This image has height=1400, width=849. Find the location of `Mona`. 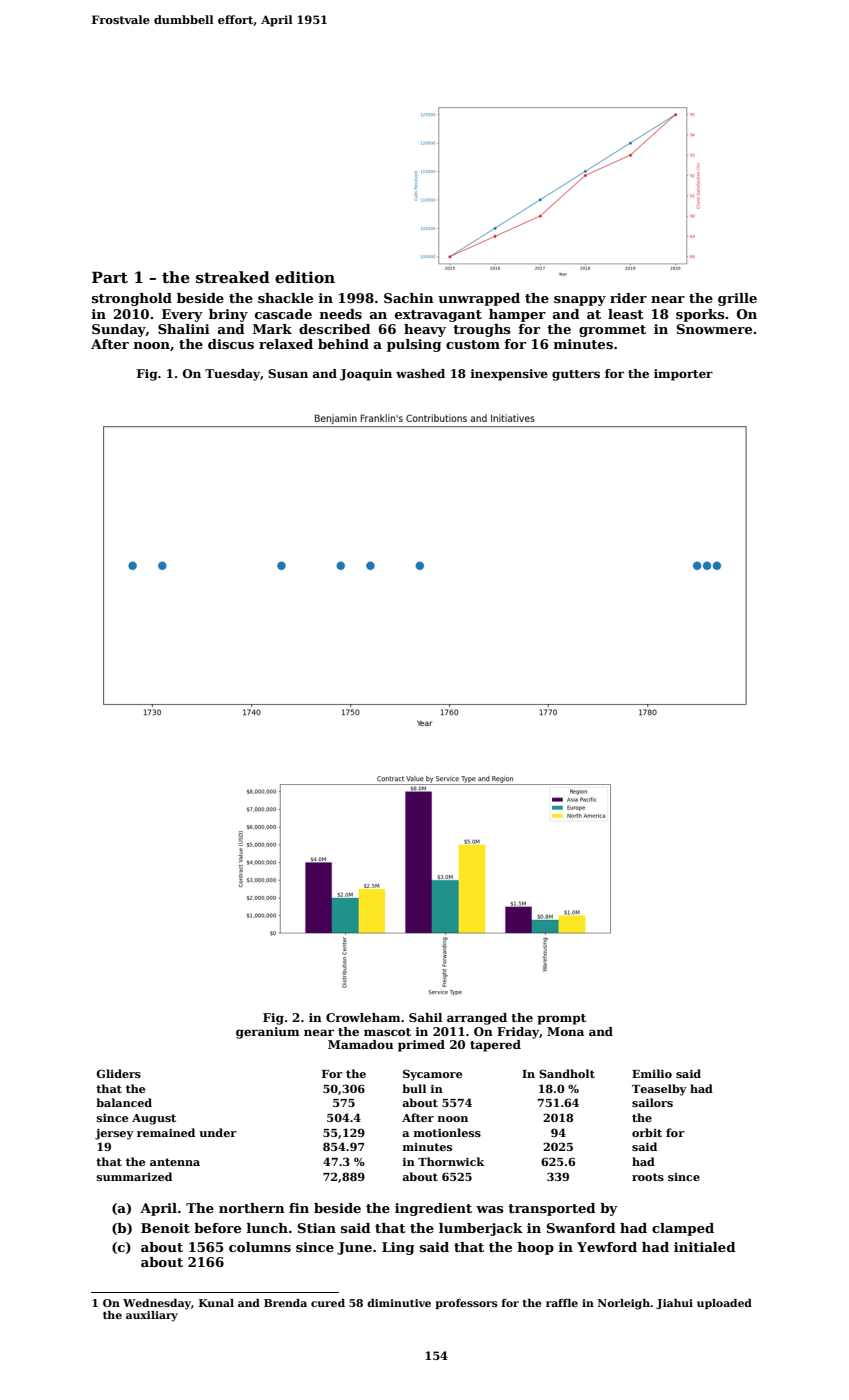

Mona is located at coordinates (565, 1031).
